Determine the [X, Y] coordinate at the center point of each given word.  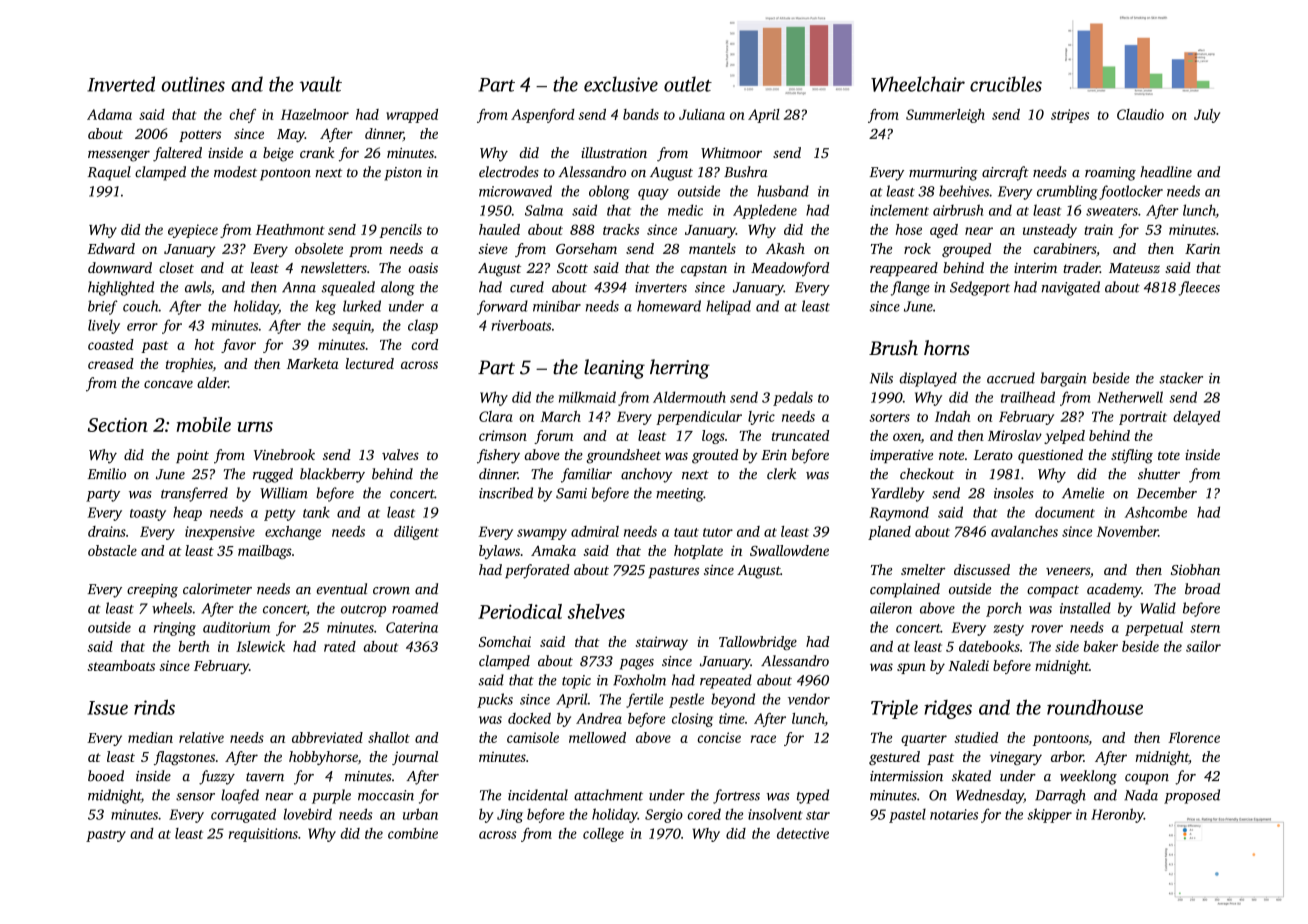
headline [1166, 172]
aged [944, 231]
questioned [1050, 456]
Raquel [109, 173]
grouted [715, 456]
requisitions [263, 835]
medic [685, 210]
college [603, 835]
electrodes [509, 172]
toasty [148, 515]
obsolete [319, 248]
